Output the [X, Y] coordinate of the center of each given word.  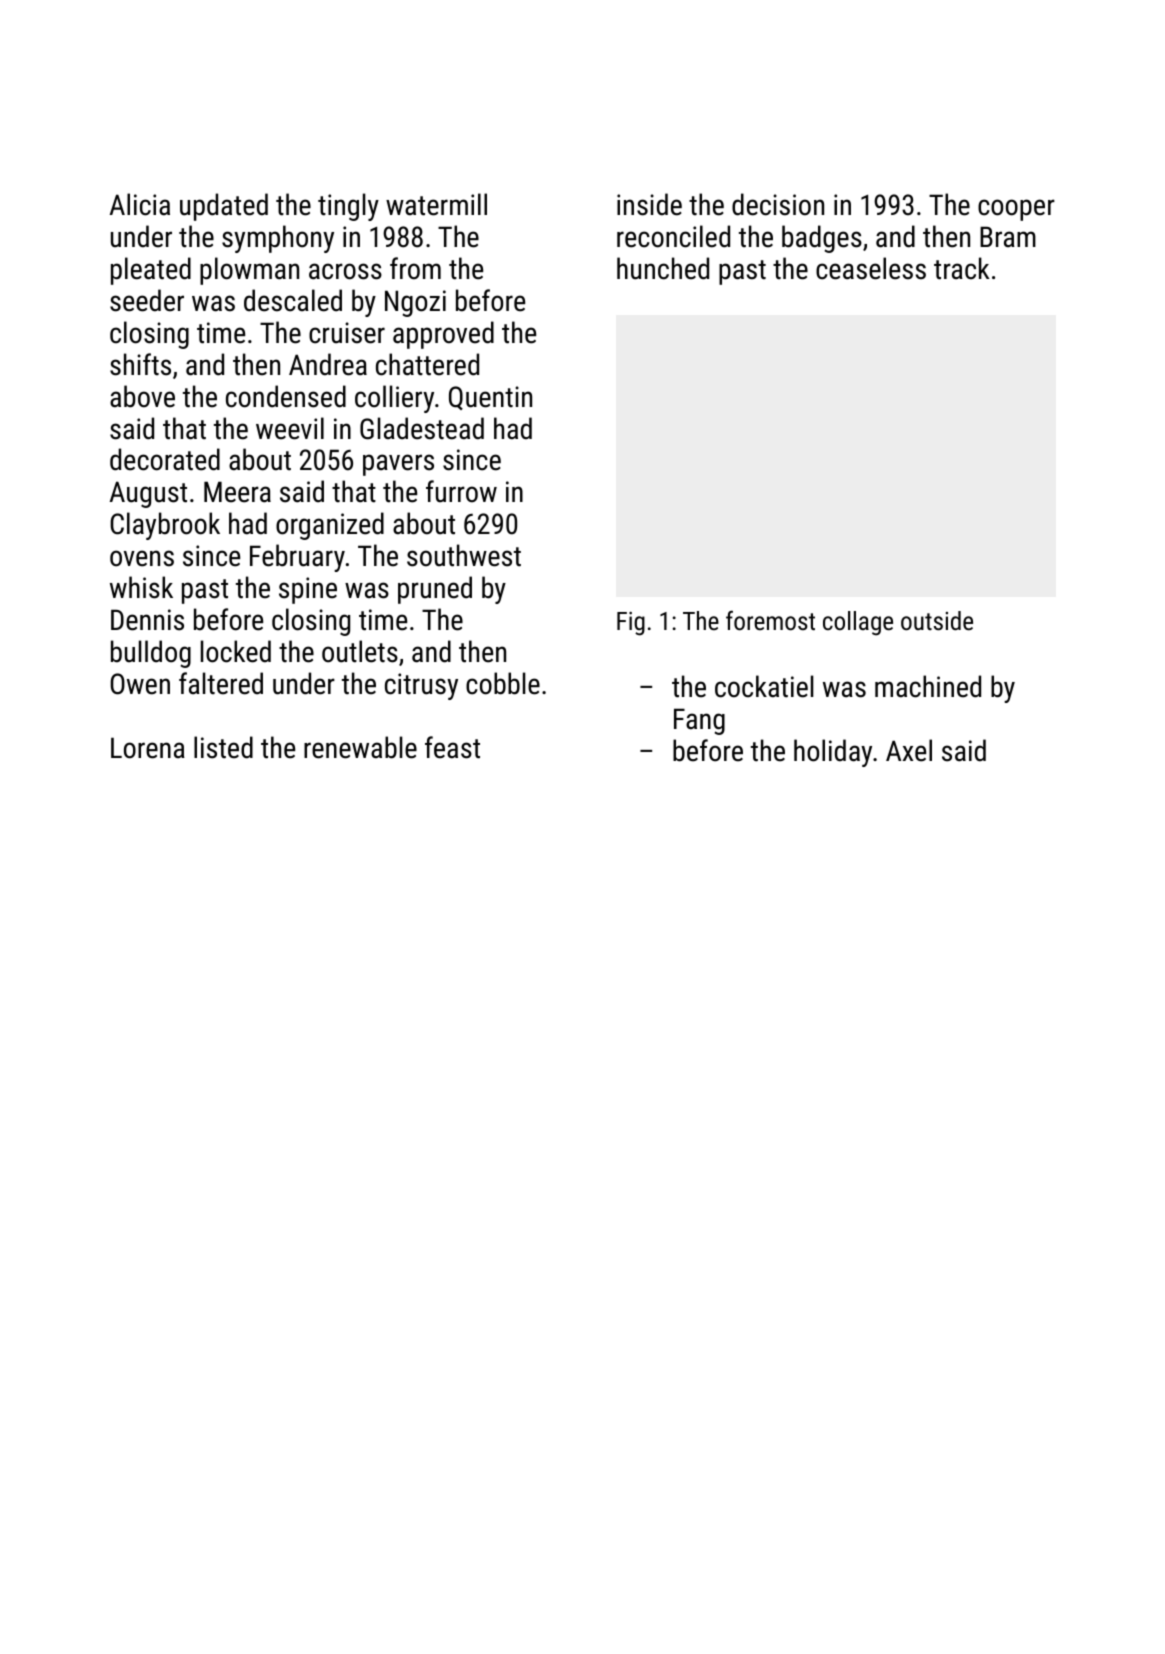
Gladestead [422, 428]
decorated [165, 459]
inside [649, 204]
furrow [461, 491]
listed [223, 747]
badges [822, 239]
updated [224, 207]
